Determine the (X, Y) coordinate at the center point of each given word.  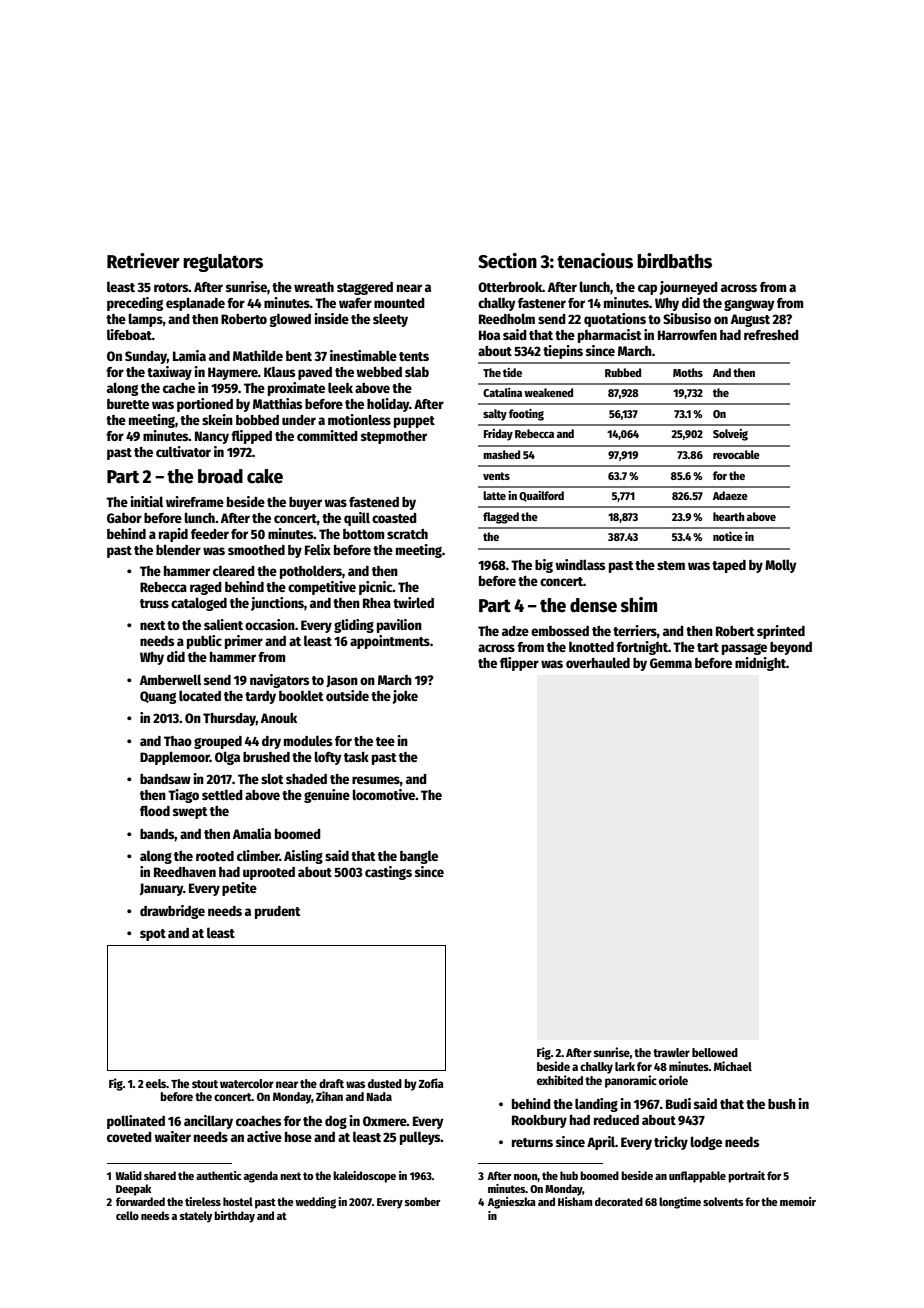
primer (244, 642)
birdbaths (674, 261)
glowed (290, 320)
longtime (680, 1203)
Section (507, 261)
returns (532, 1142)
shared (160, 1175)
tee (385, 741)
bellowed (715, 1052)
